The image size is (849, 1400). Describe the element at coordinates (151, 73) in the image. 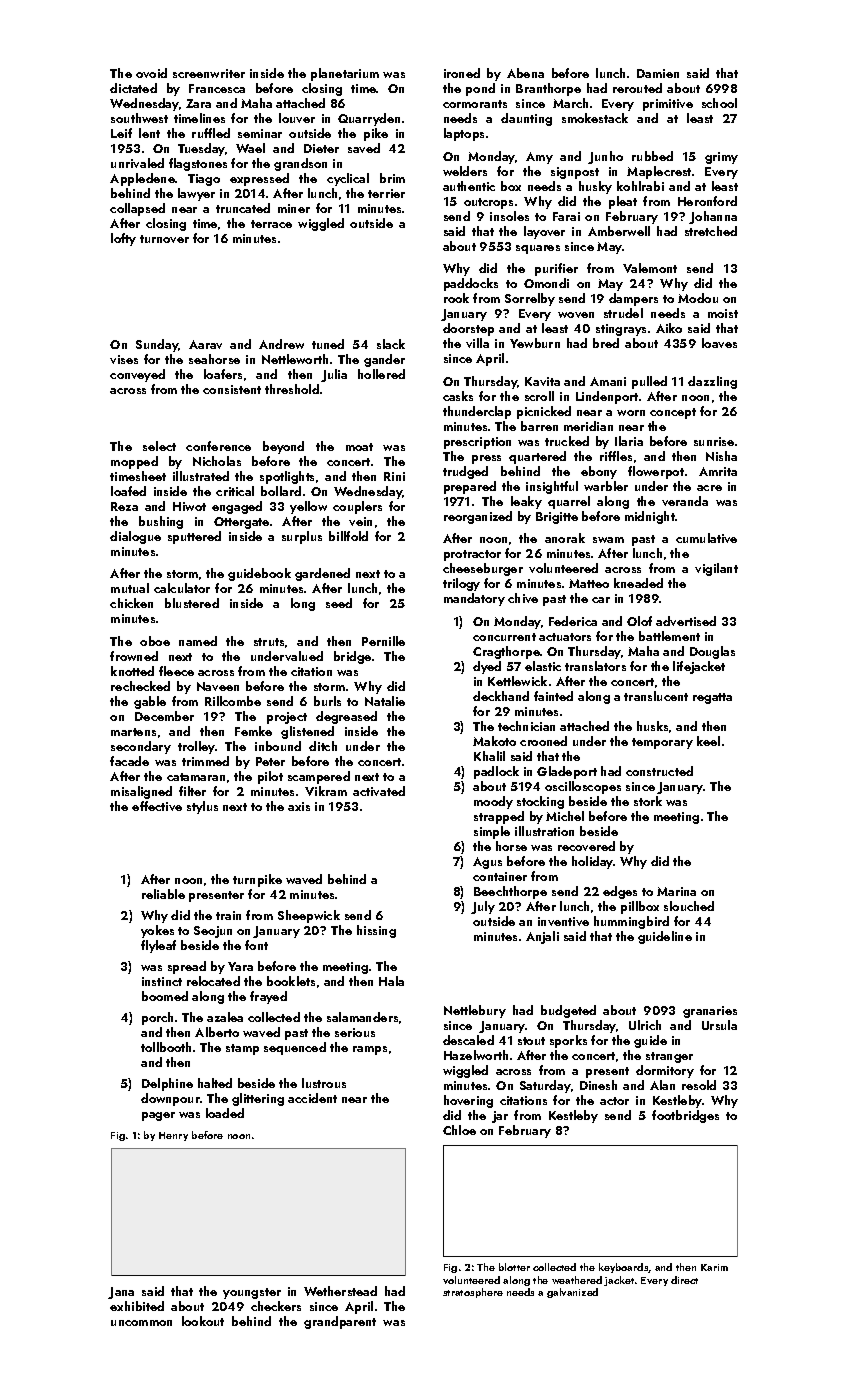

I see `ovoid` at that location.
